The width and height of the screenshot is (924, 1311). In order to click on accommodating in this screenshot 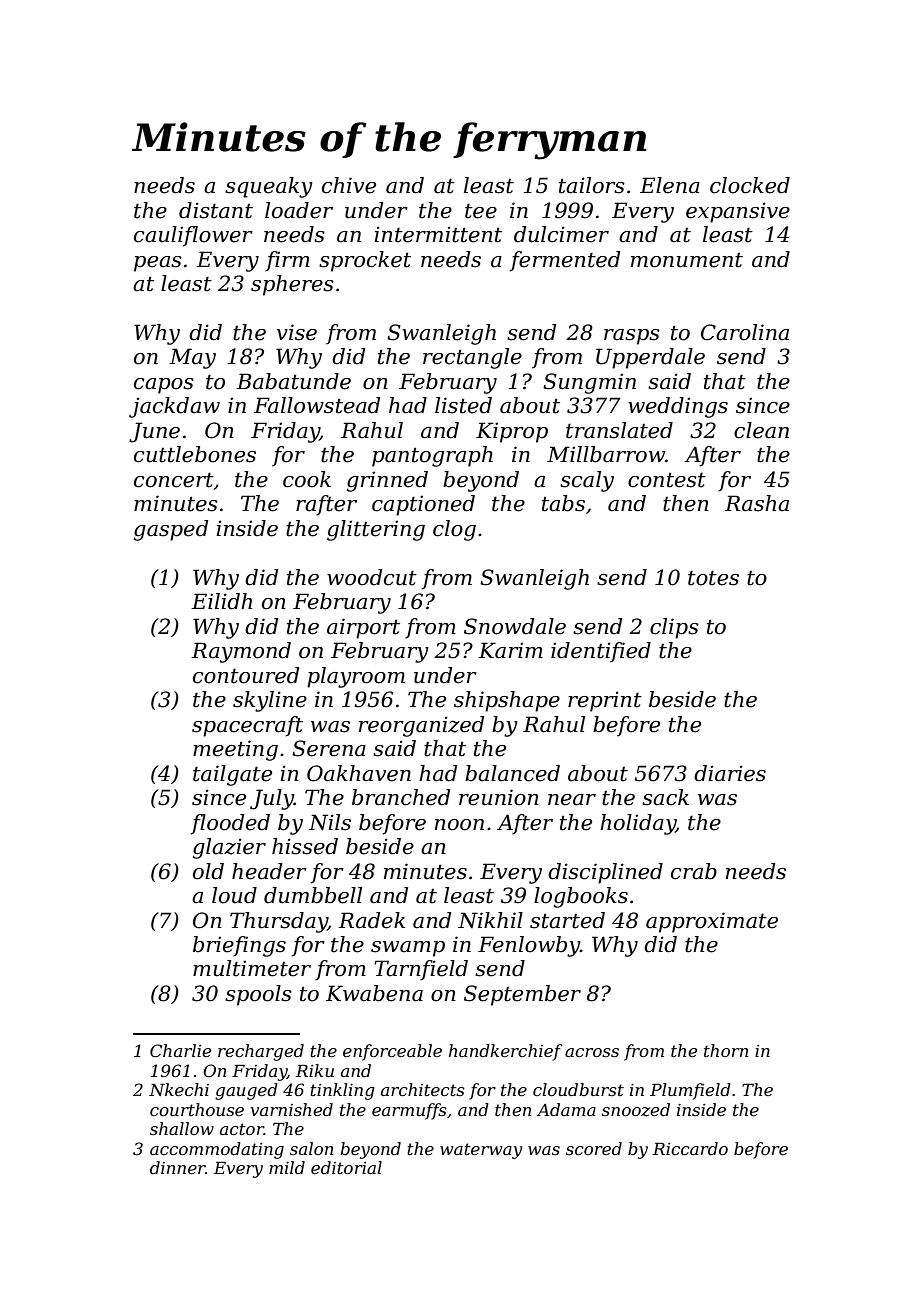, I will do `click(217, 1150)`.
